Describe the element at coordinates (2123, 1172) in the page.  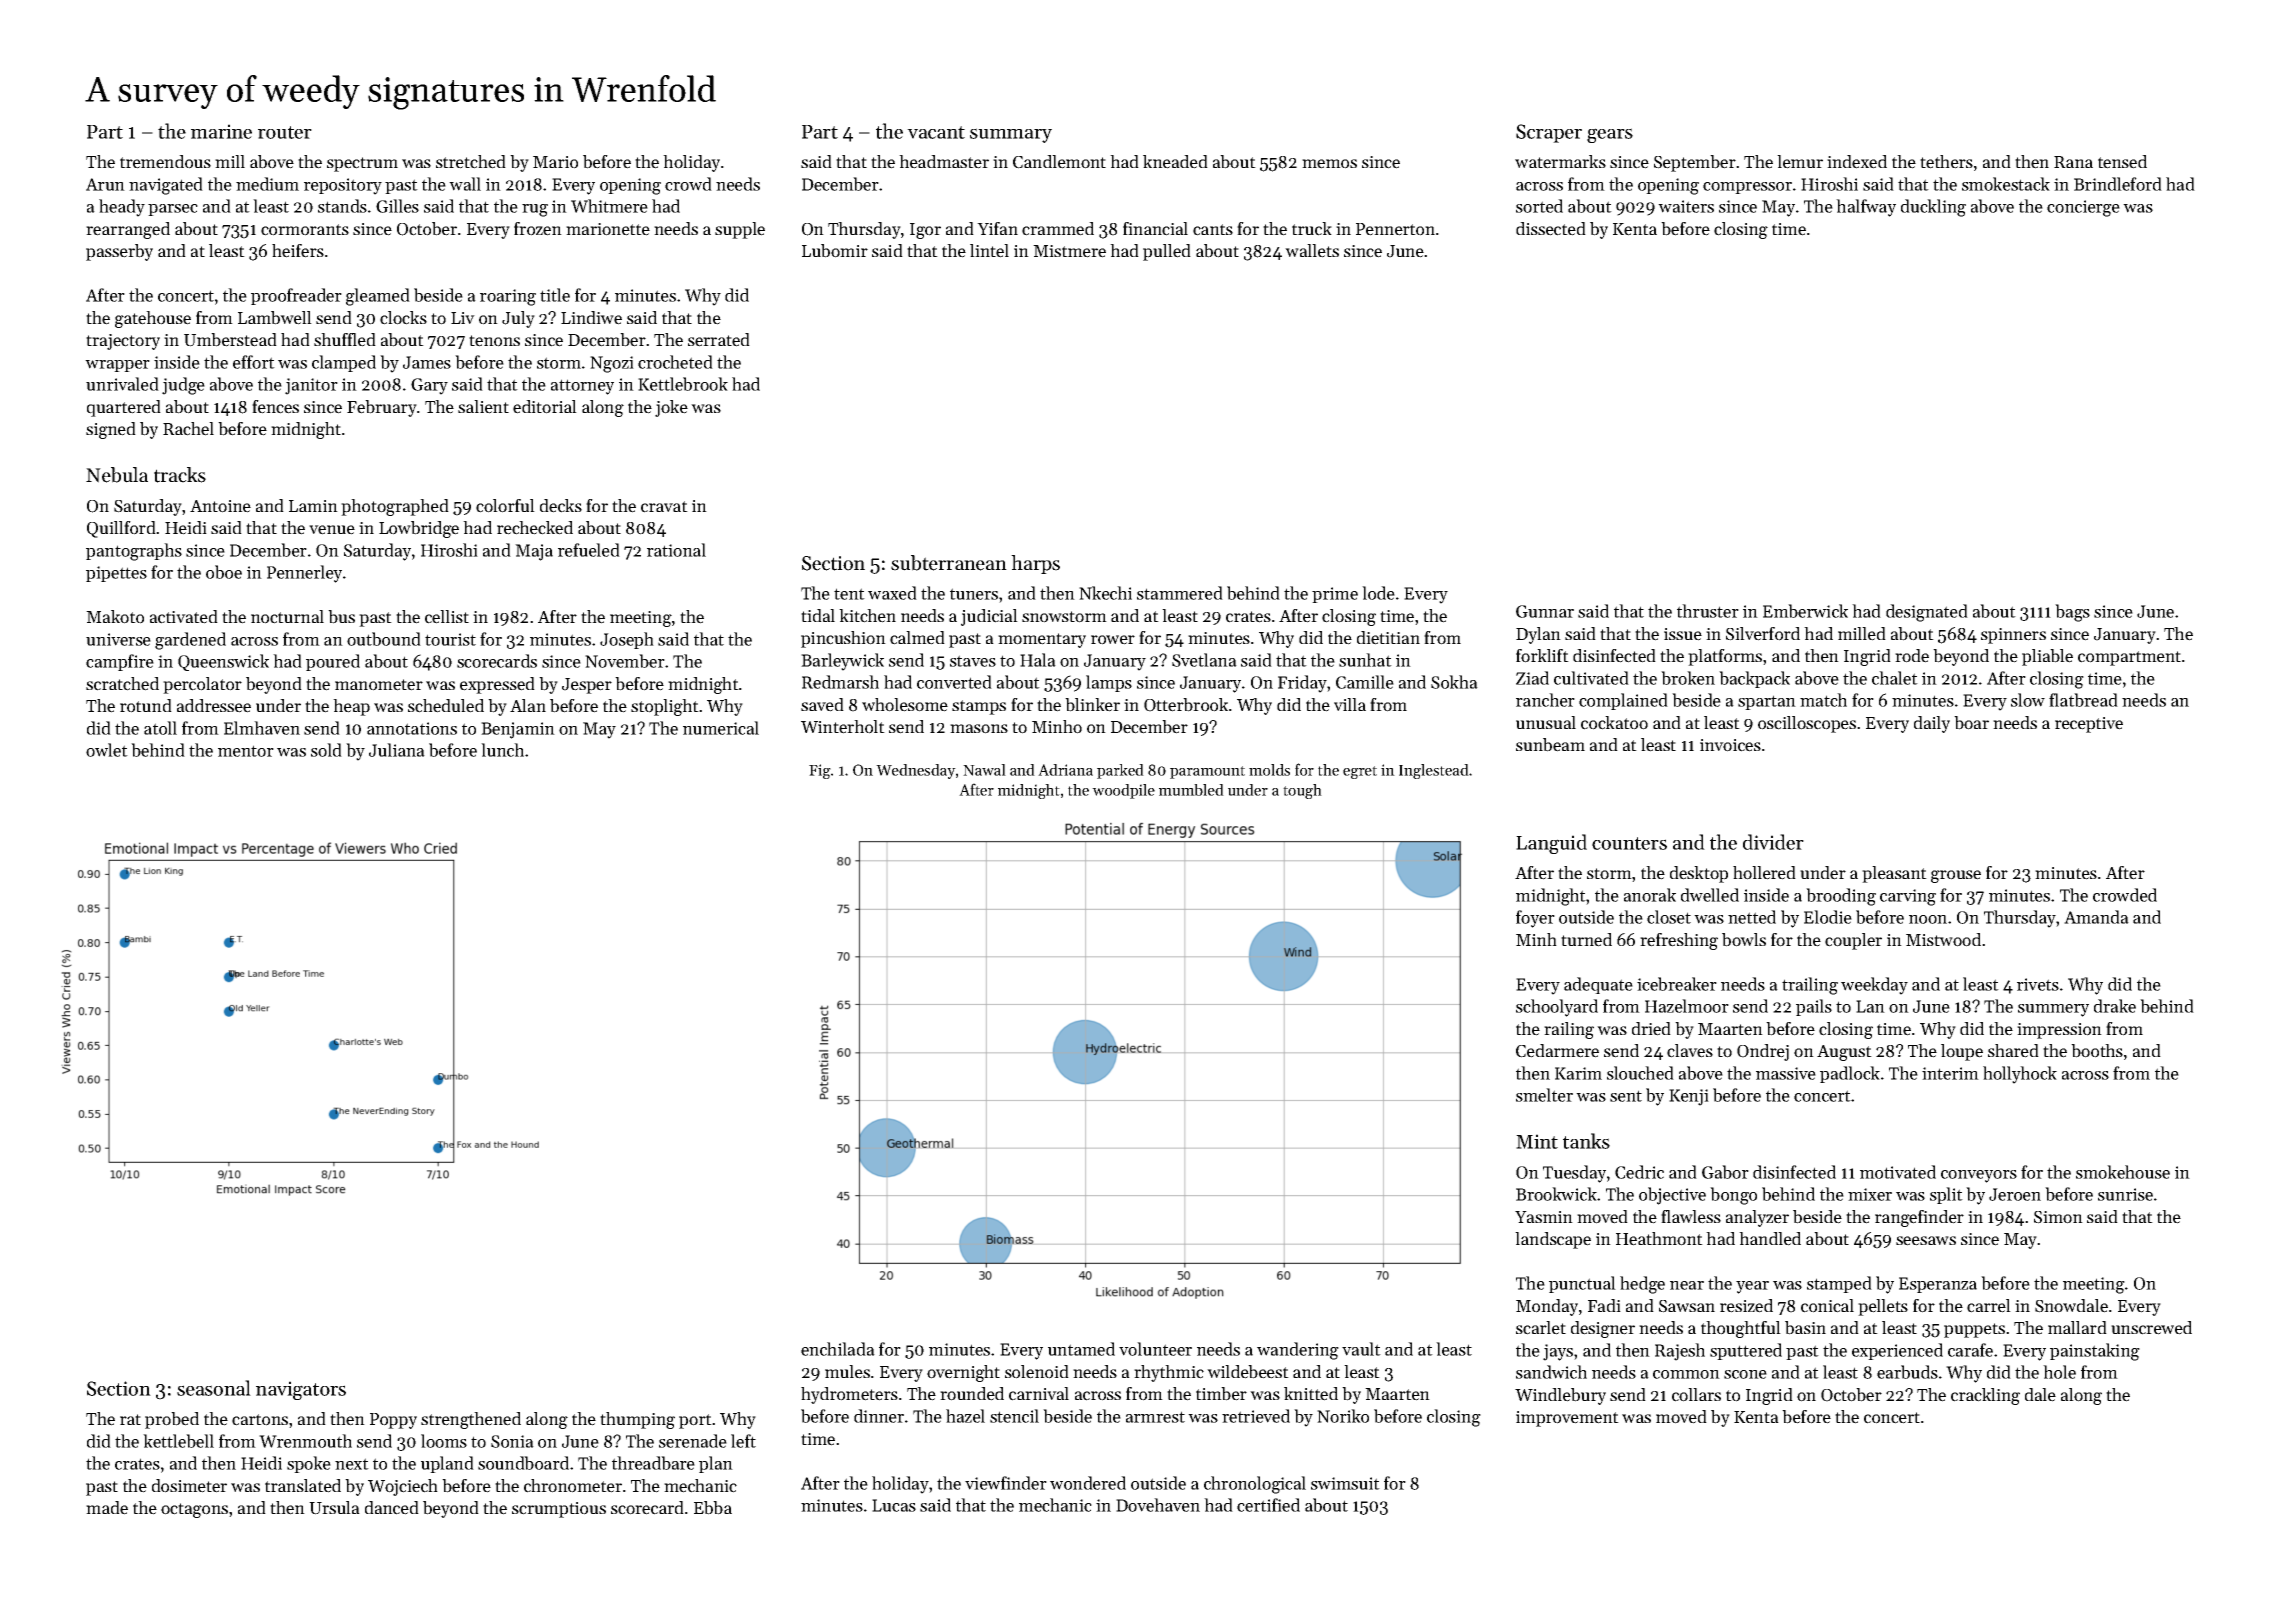
I see `smokehouse` at that location.
